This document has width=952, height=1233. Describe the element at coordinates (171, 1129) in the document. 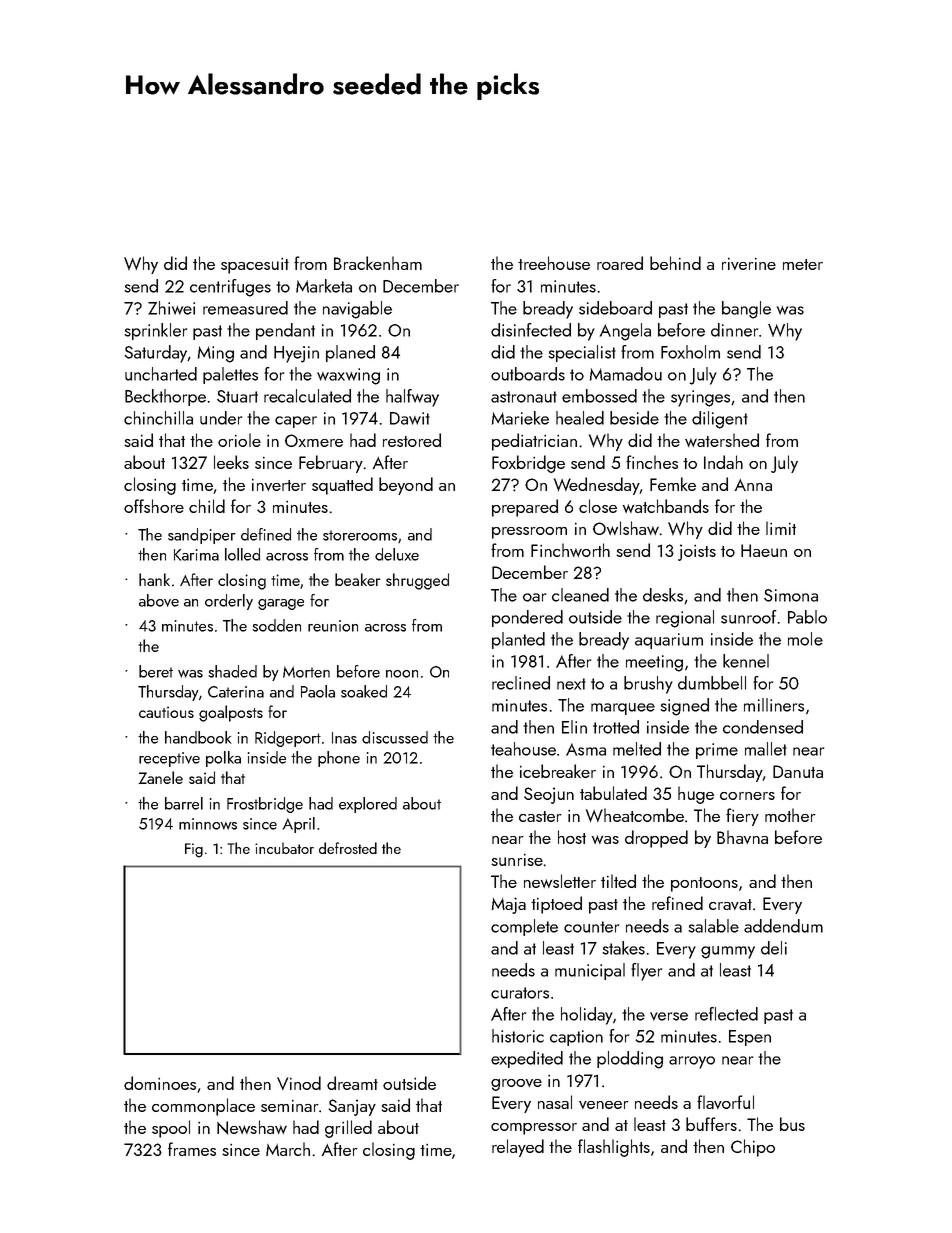

I see `spool` at that location.
